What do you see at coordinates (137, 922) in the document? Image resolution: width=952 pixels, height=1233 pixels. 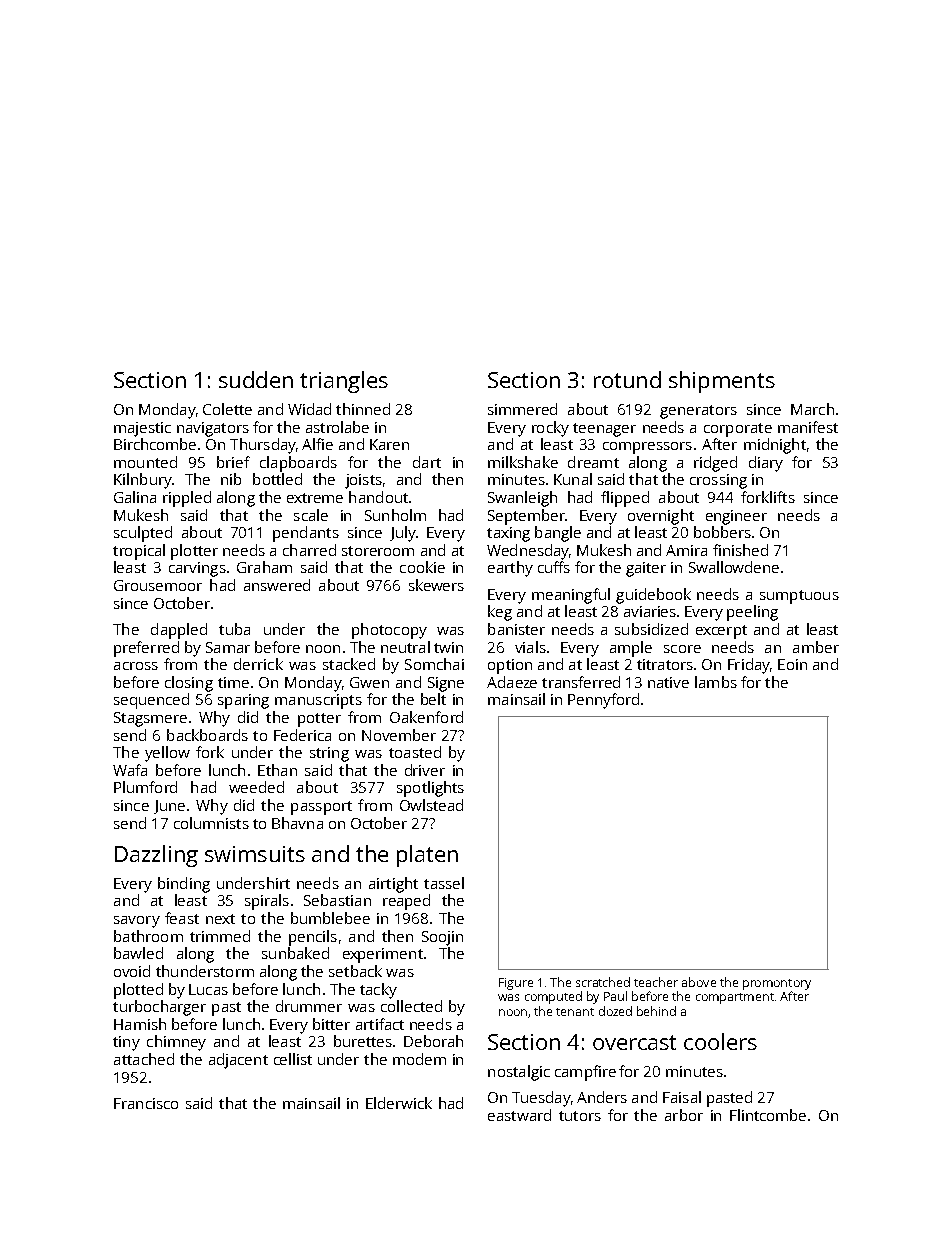 I see `savory` at bounding box center [137, 922].
